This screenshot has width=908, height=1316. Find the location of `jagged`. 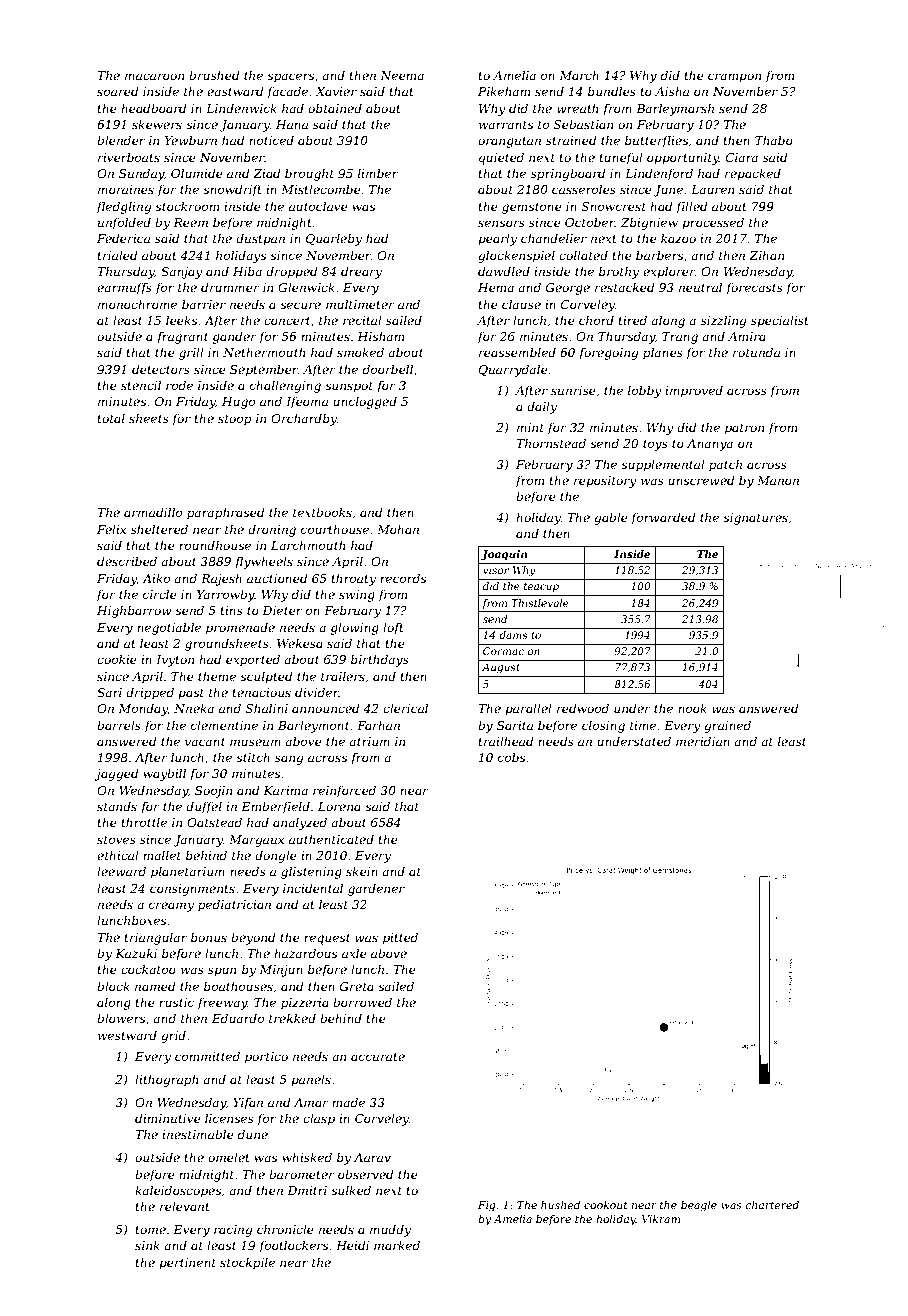

jagged is located at coordinates (117, 774).
